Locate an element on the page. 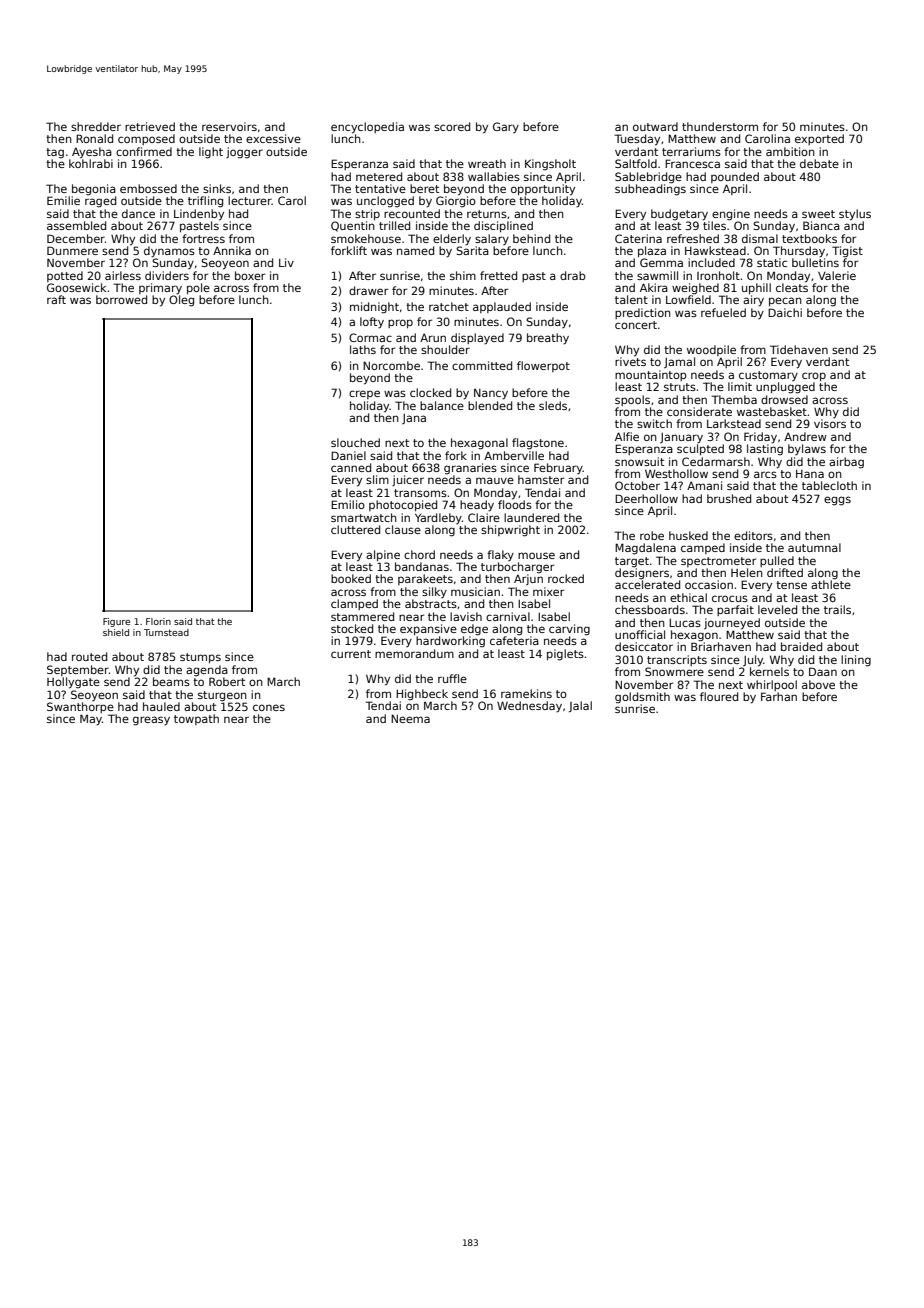 This image has width=924, height=1308. visors is located at coordinates (830, 423).
